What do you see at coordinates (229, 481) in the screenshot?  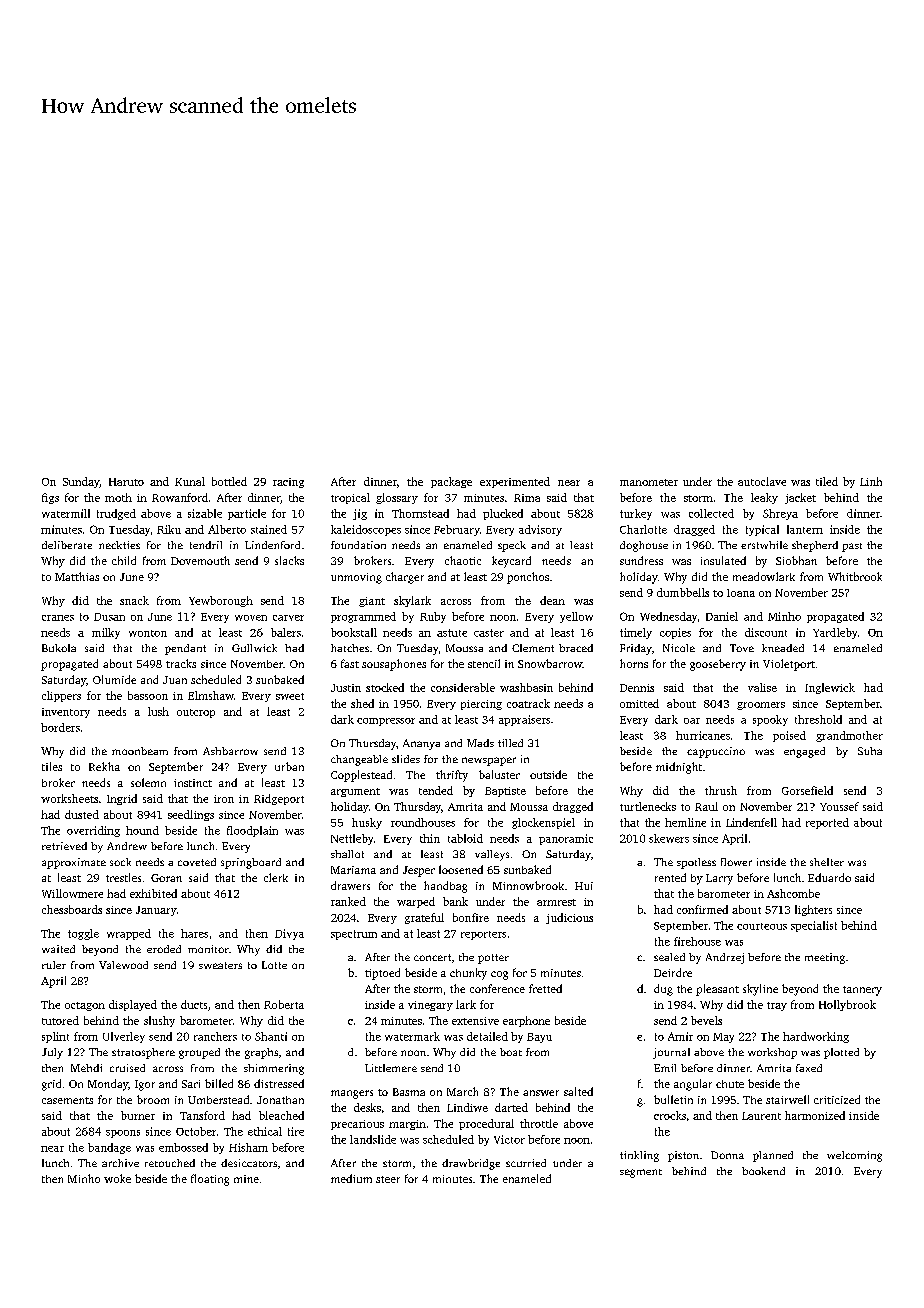 I see `bottled` at bounding box center [229, 481].
